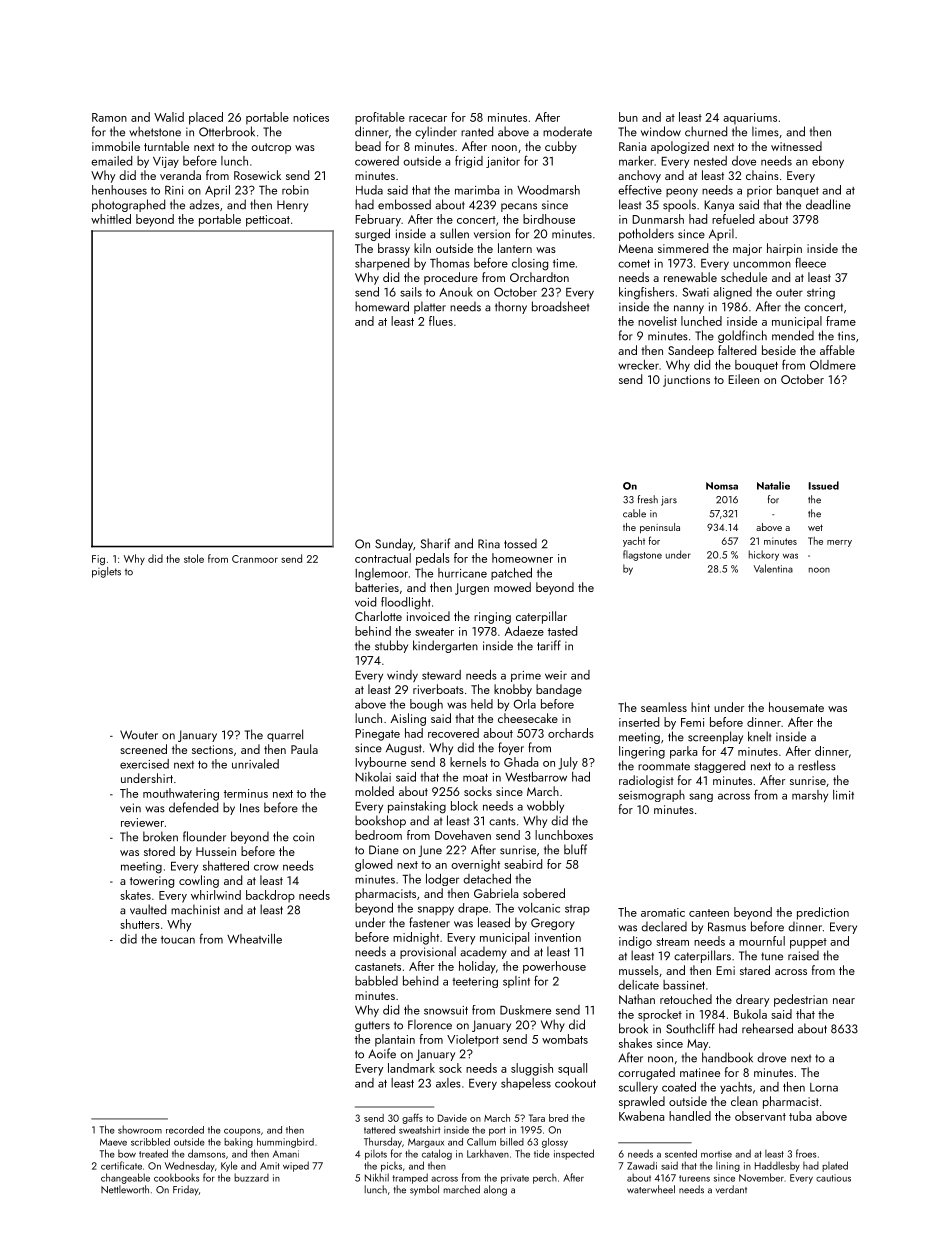  I want to click on canteen, so click(709, 913).
